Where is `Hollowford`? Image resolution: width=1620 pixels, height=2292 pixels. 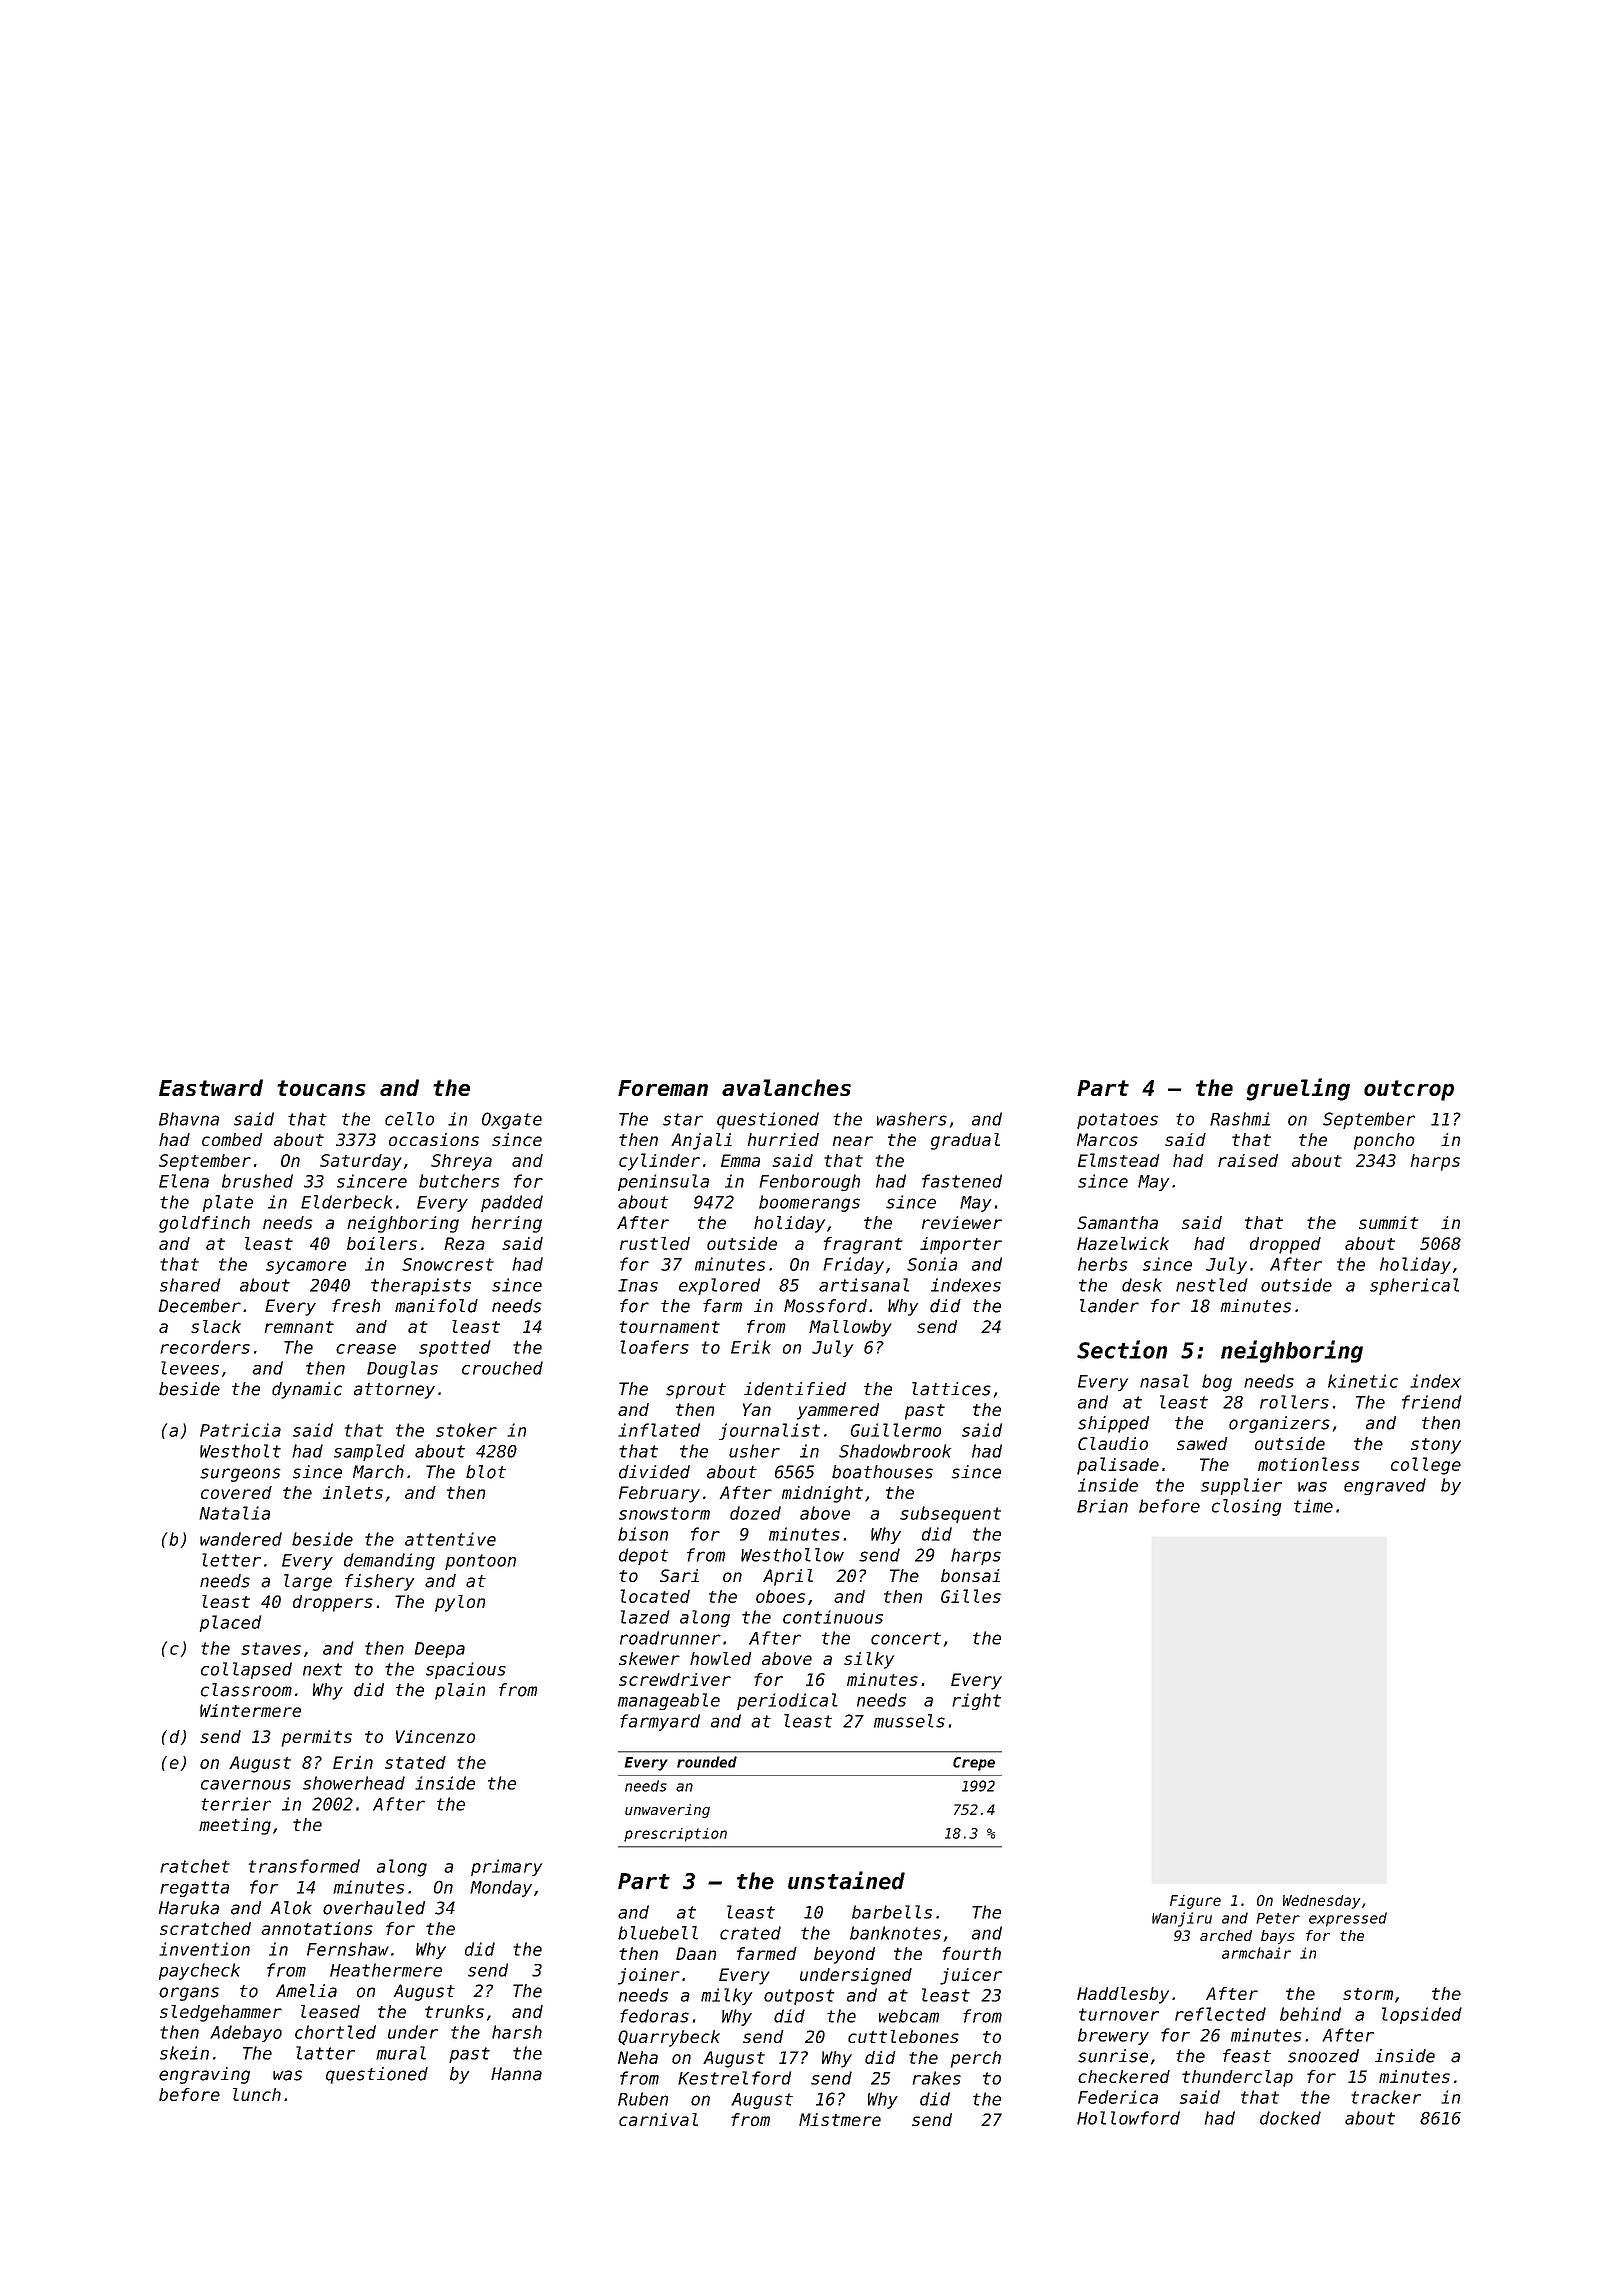
Hollowford is located at coordinates (1128, 2118).
